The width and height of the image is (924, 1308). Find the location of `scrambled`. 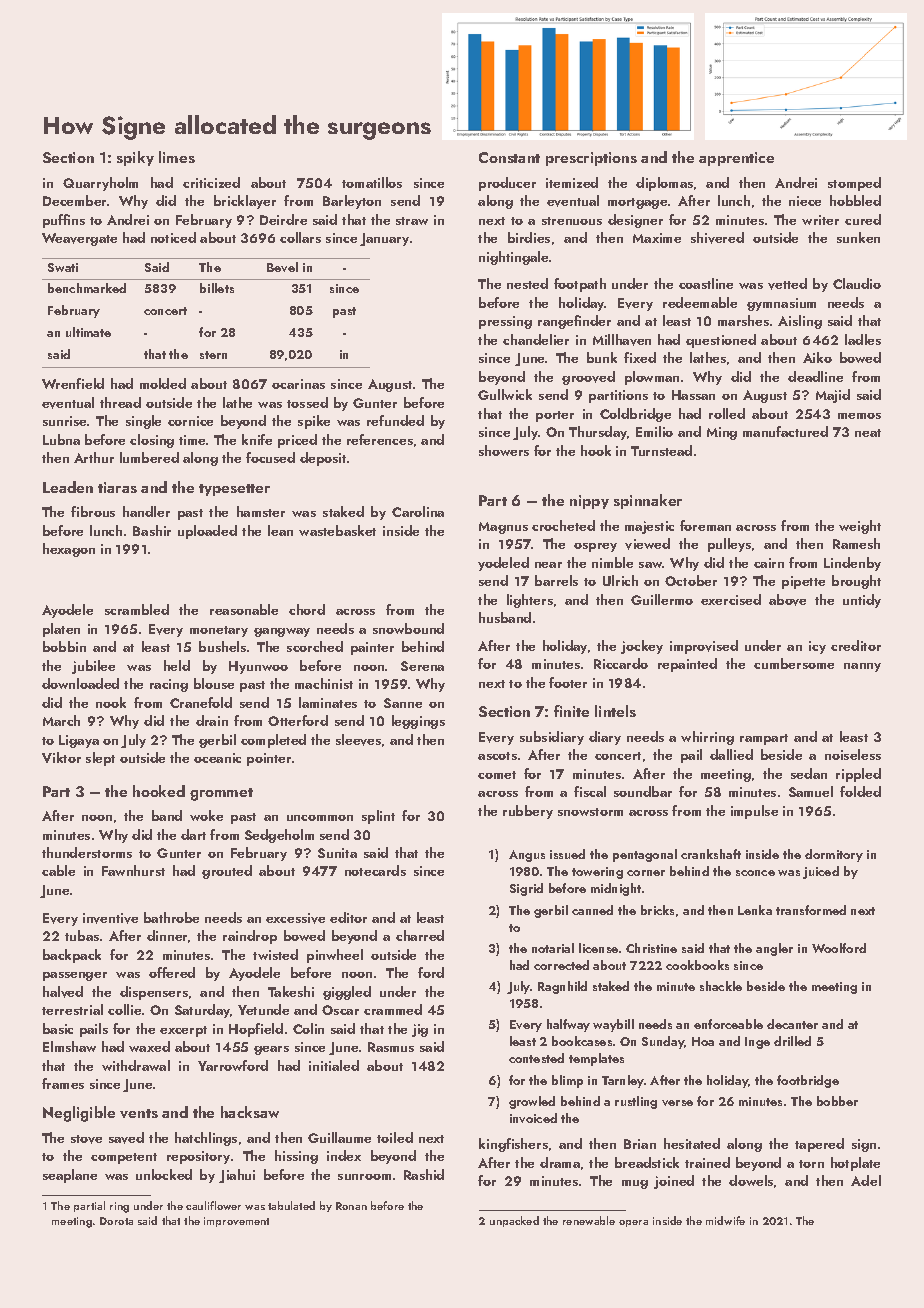

scrambled is located at coordinates (137, 609).
